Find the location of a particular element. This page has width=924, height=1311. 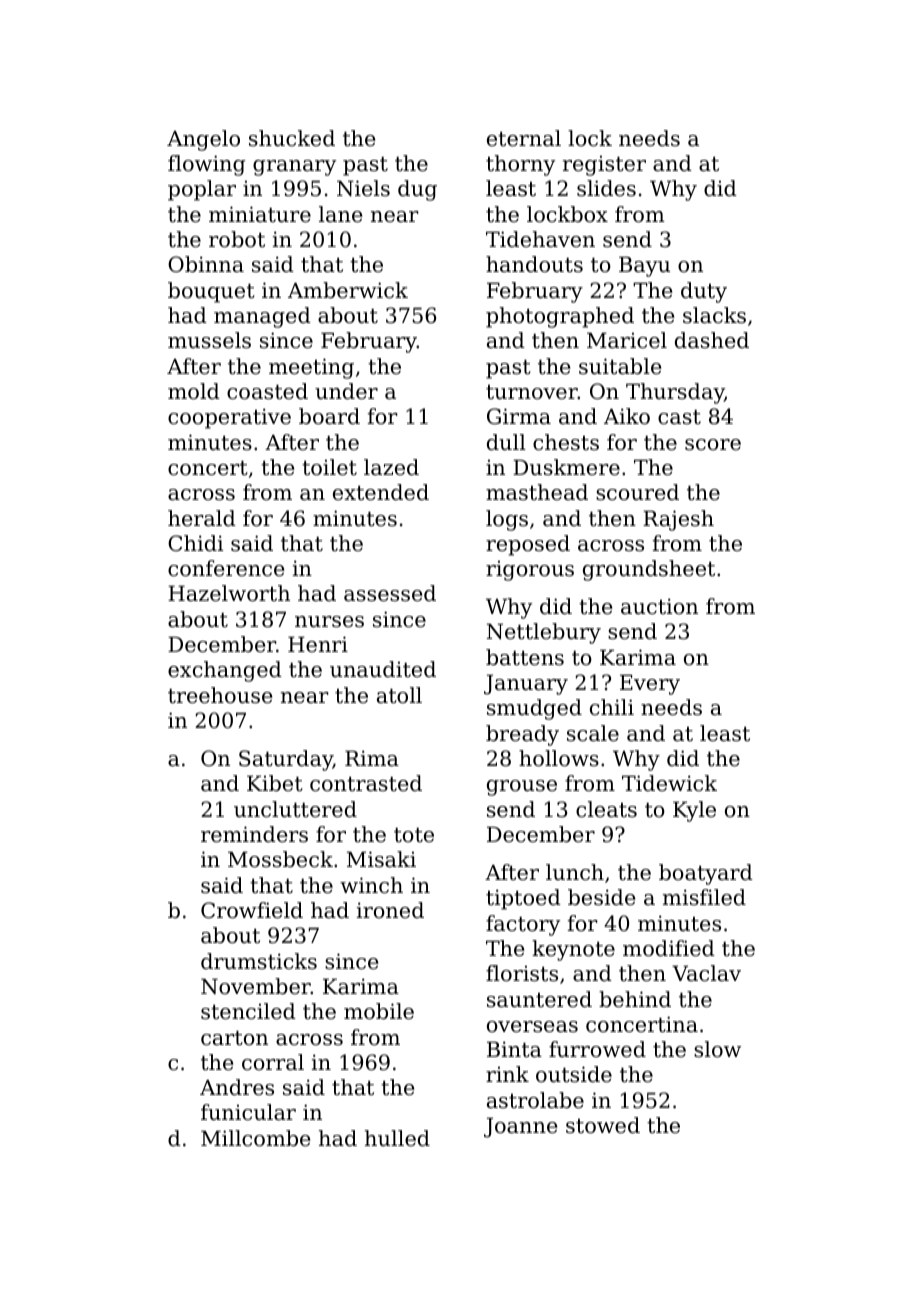

eternal is located at coordinates (524, 138).
